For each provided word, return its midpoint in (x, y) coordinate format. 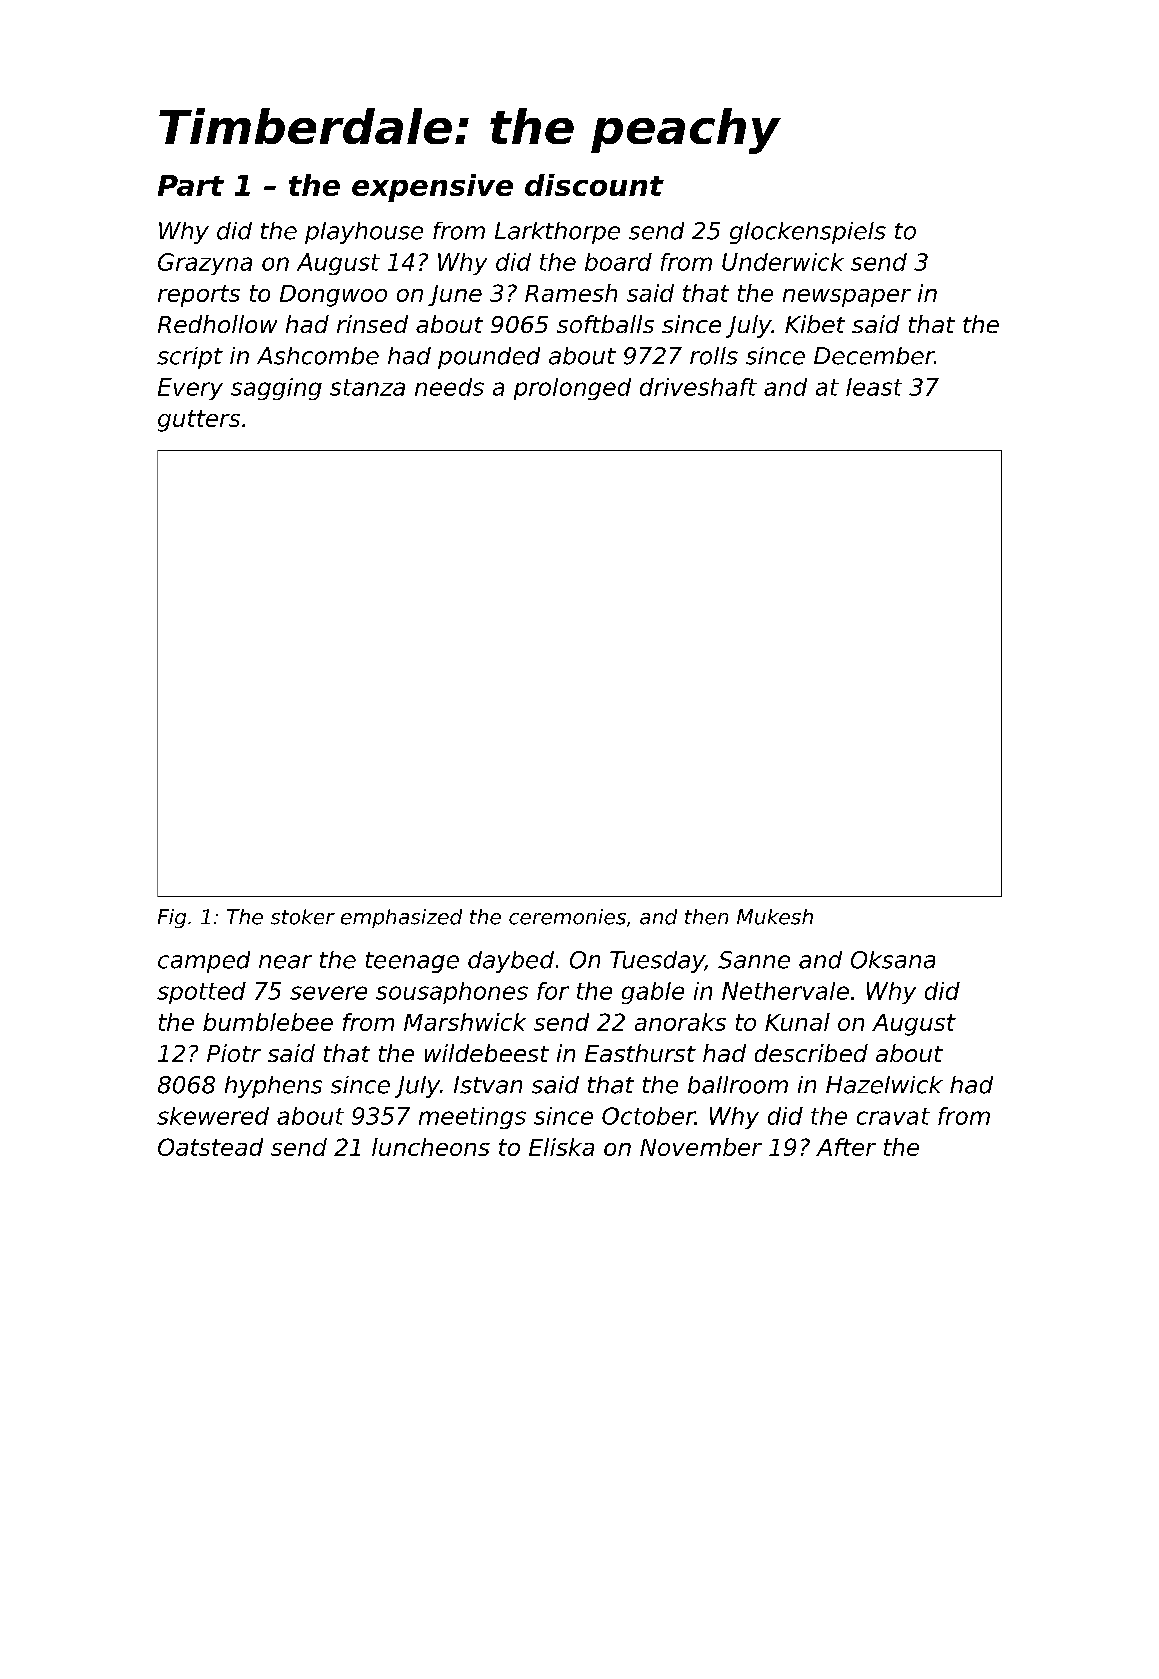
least (874, 387)
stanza (367, 387)
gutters (199, 421)
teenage (412, 962)
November (701, 1147)
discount (594, 185)
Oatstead (210, 1147)
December (874, 356)
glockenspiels (808, 233)
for (553, 991)
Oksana (893, 960)
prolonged (572, 389)
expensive (432, 188)
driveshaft (698, 387)
